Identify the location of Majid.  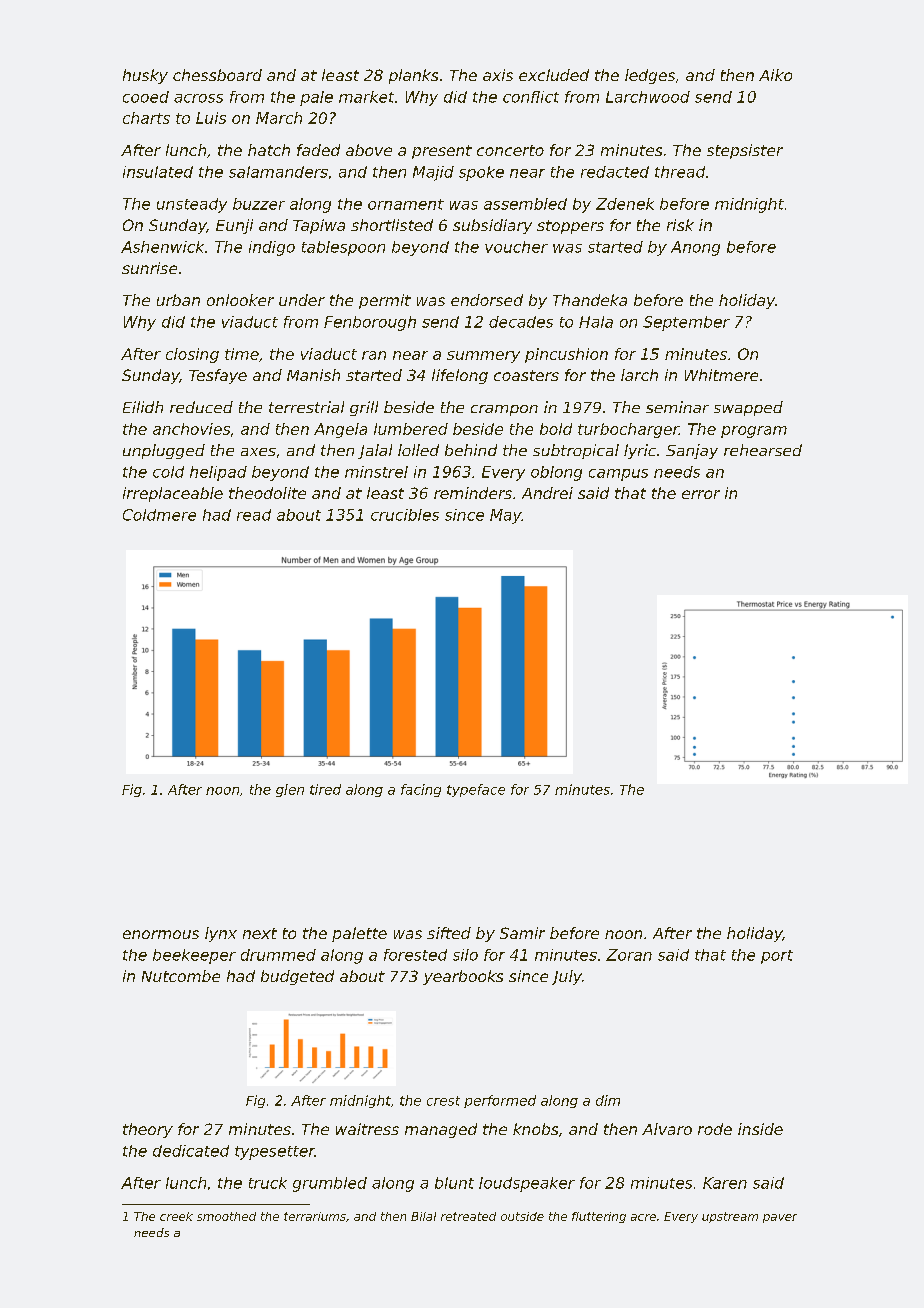
(433, 173).
